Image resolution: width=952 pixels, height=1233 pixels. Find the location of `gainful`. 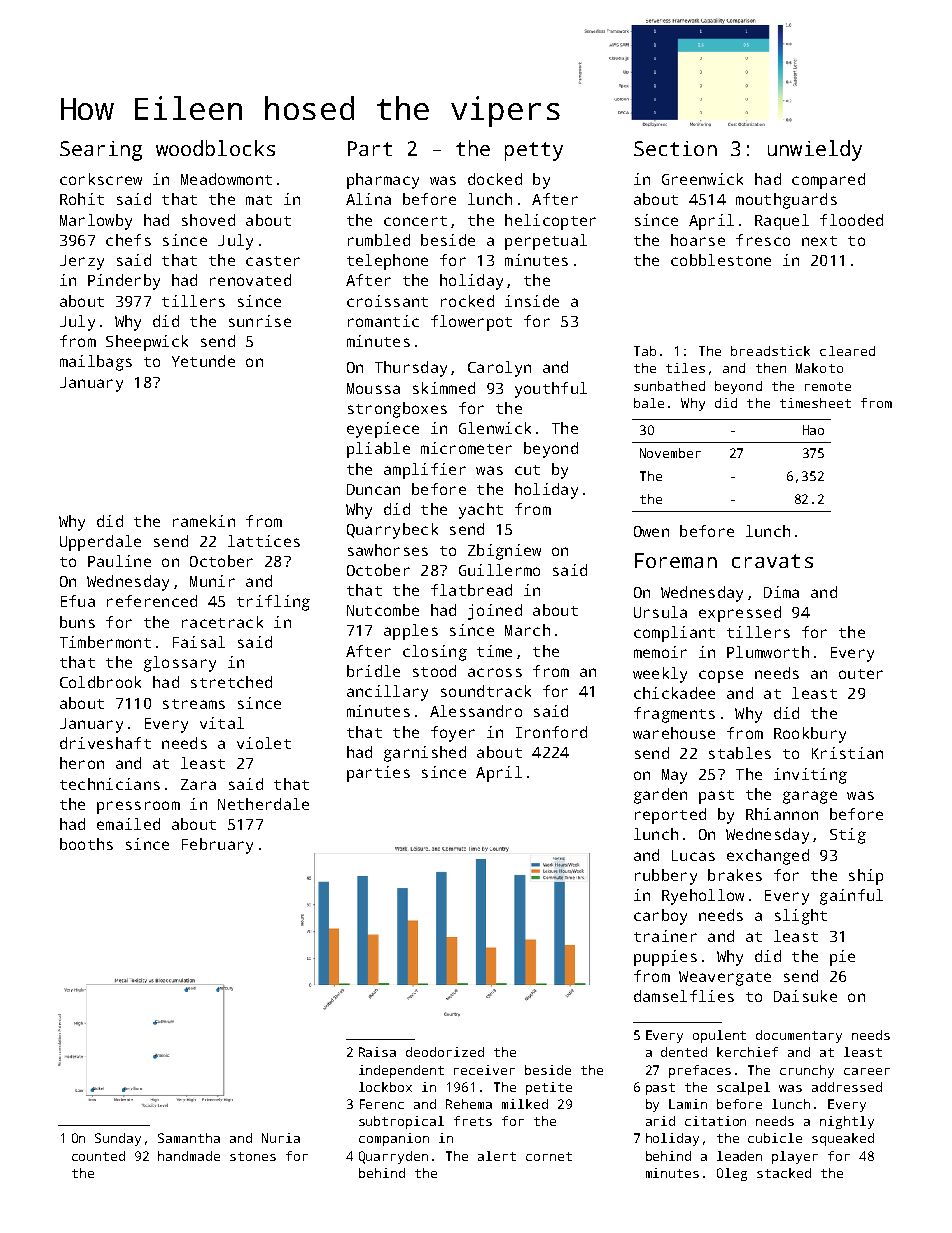

gainful is located at coordinates (851, 897).
